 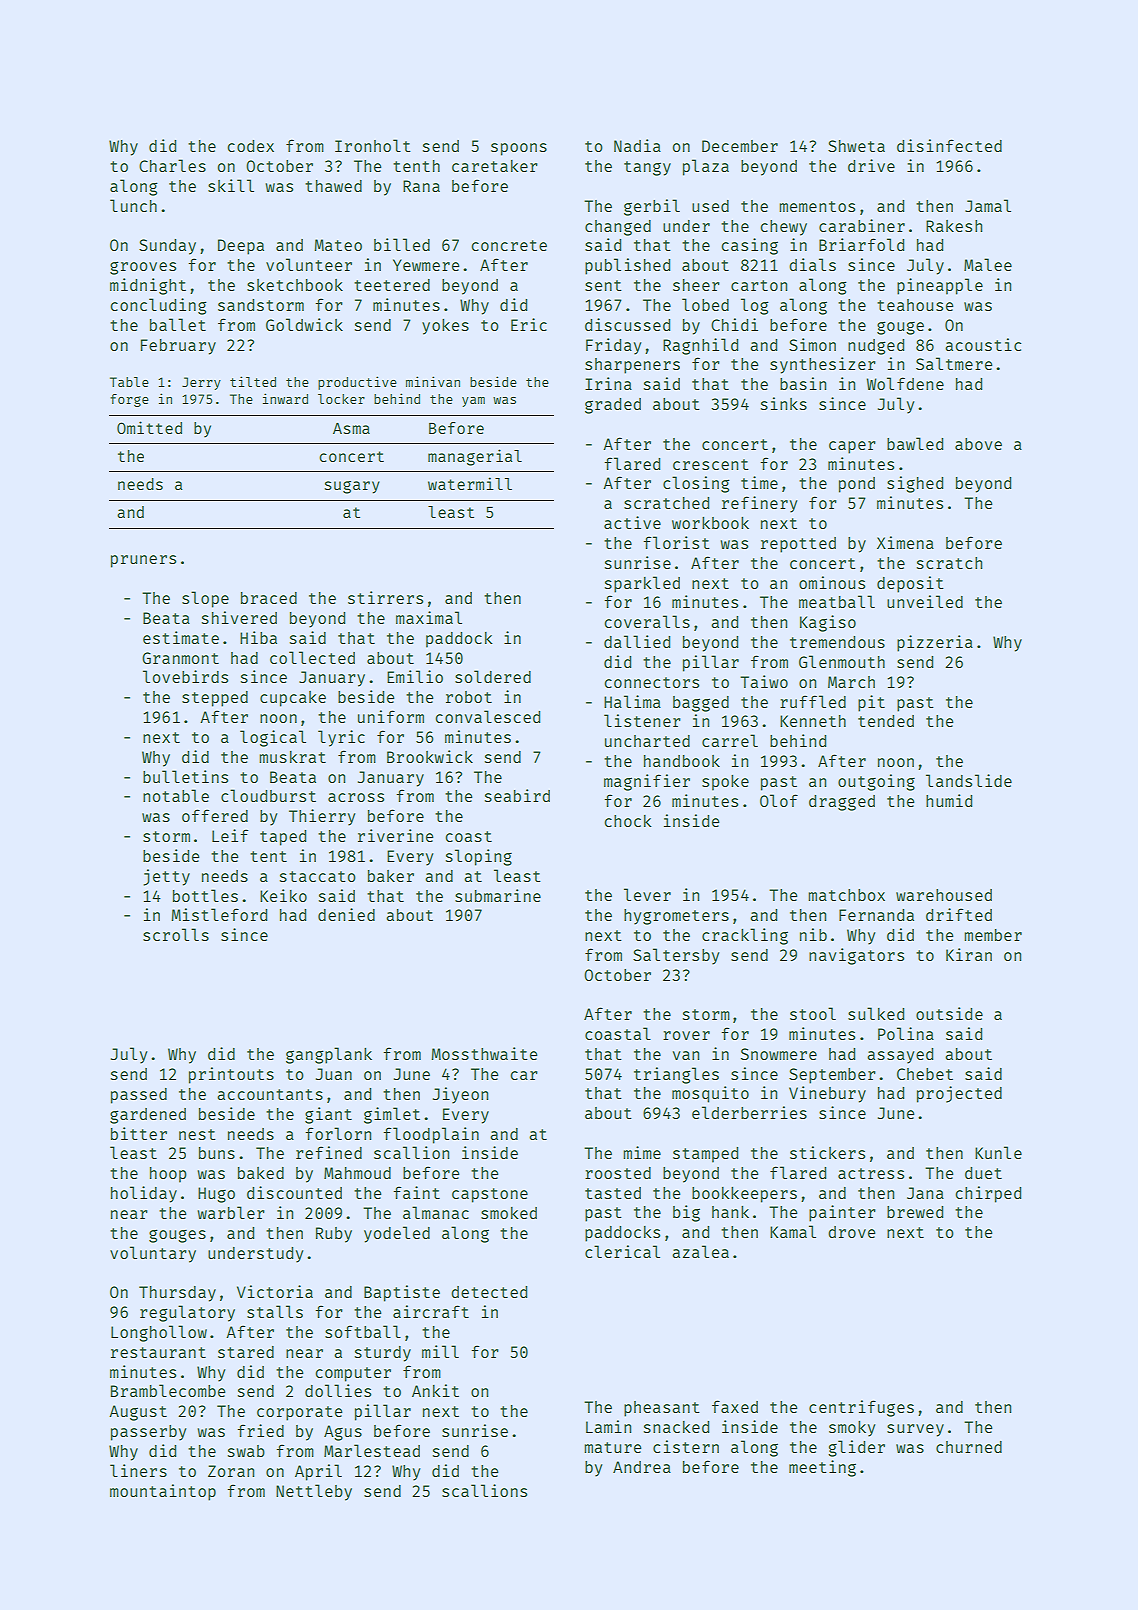 What do you see at coordinates (647, 894) in the image?
I see `lever` at bounding box center [647, 894].
